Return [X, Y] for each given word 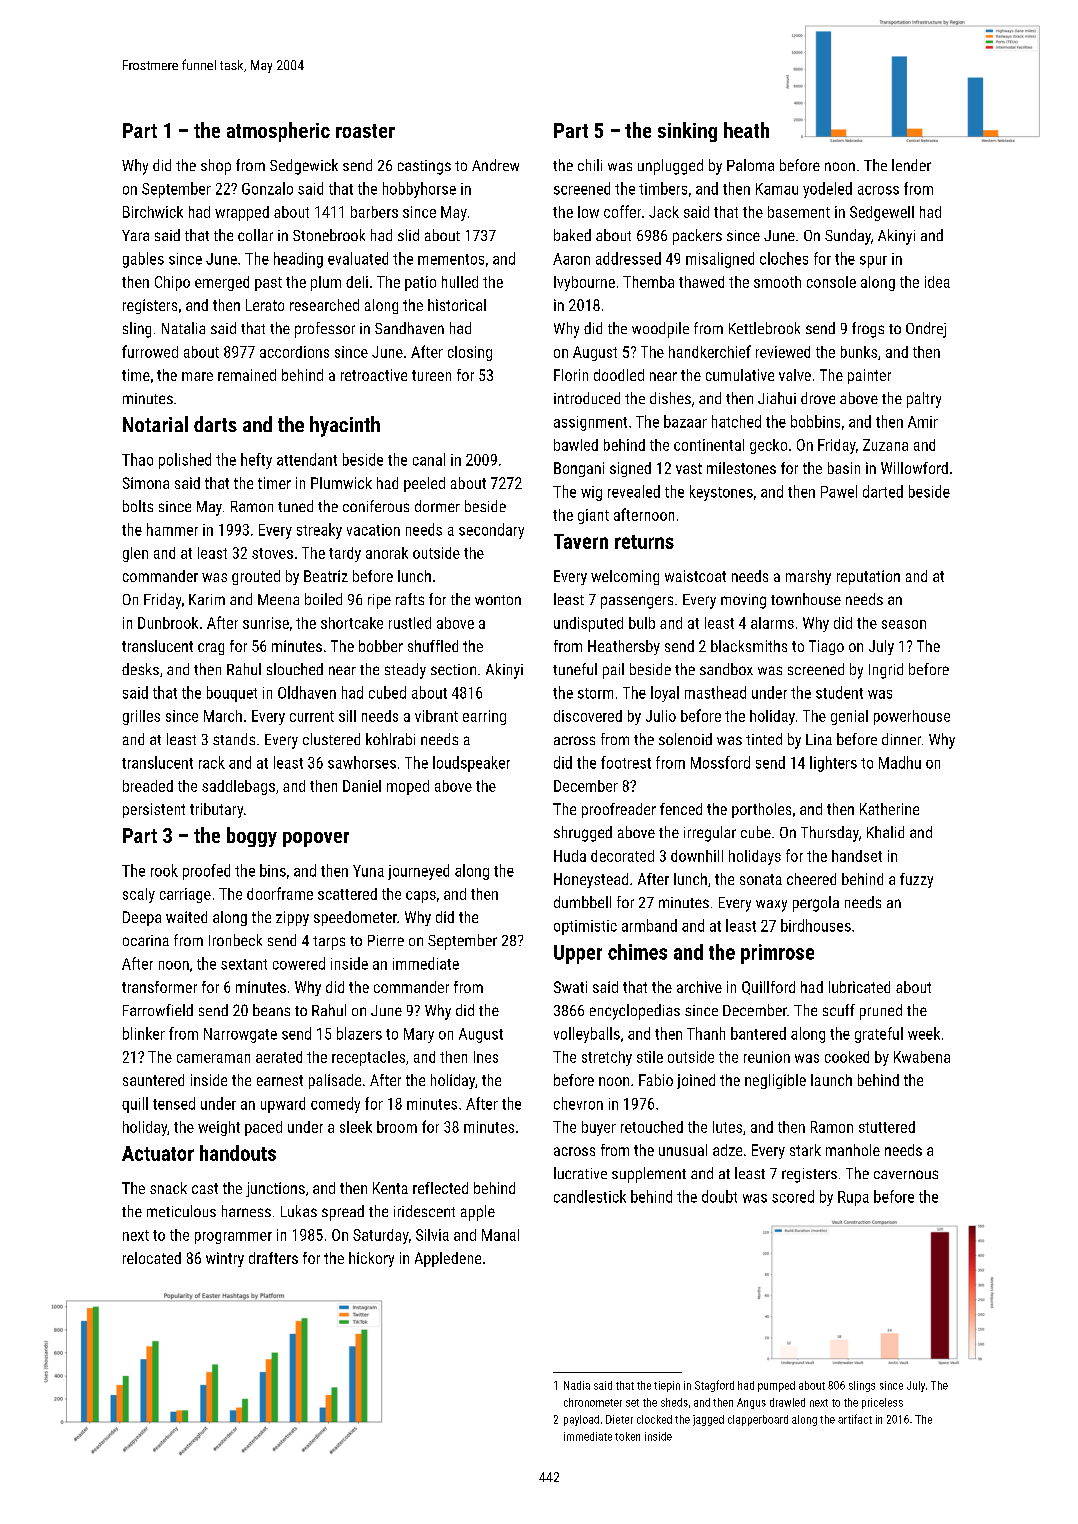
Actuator [158, 1153]
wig [591, 493]
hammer [172, 529]
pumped [776, 1386]
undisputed [588, 624]
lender [911, 165]
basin [844, 468]
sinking [687, 132]
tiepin [667, 1386]
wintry [225, 1259]
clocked [654, 1419]
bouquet [232, 694]
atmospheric [278, 132]
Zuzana [885, 445]
